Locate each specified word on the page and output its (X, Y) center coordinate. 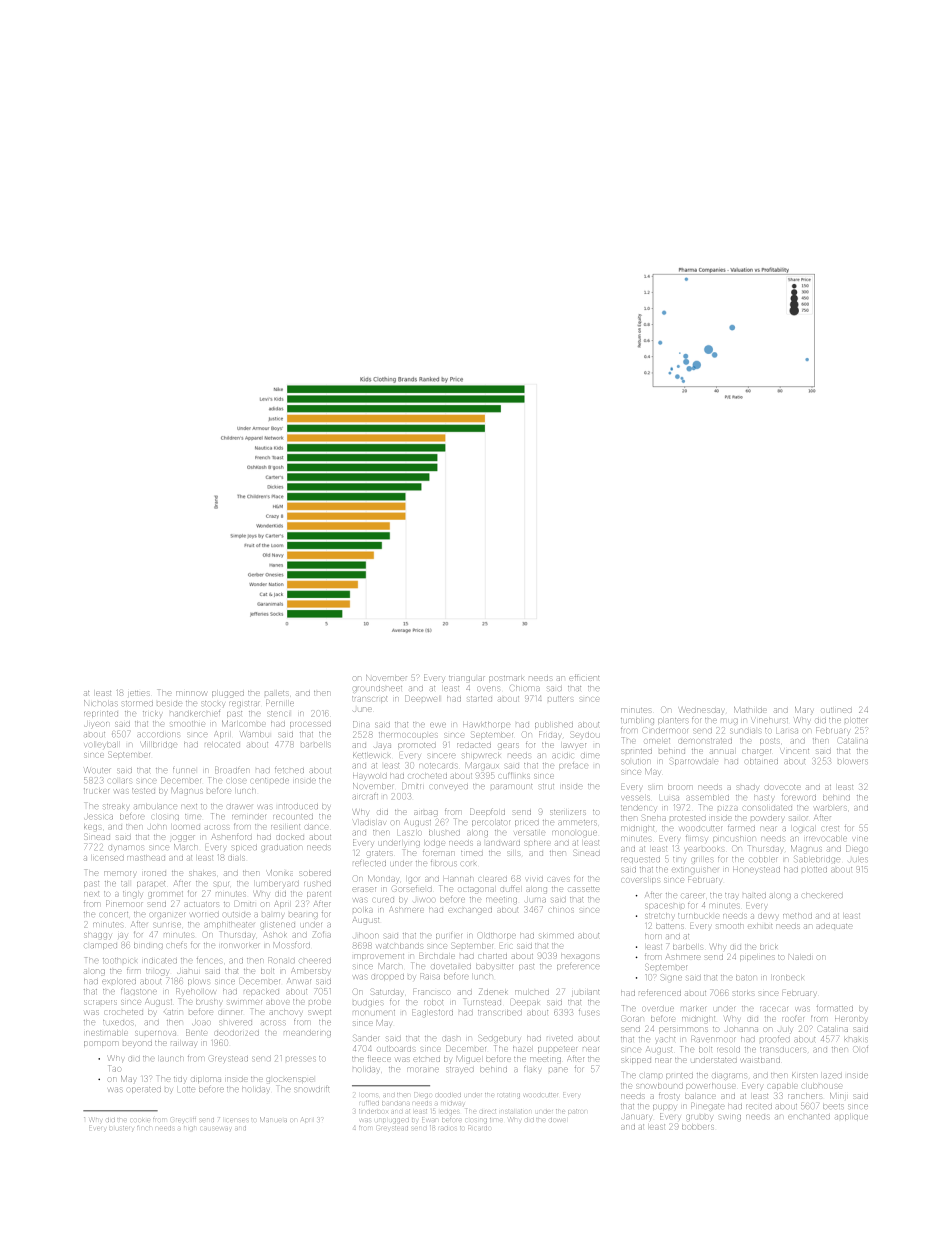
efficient (584, 677)
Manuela (273, 1119)
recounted (293, 816)
